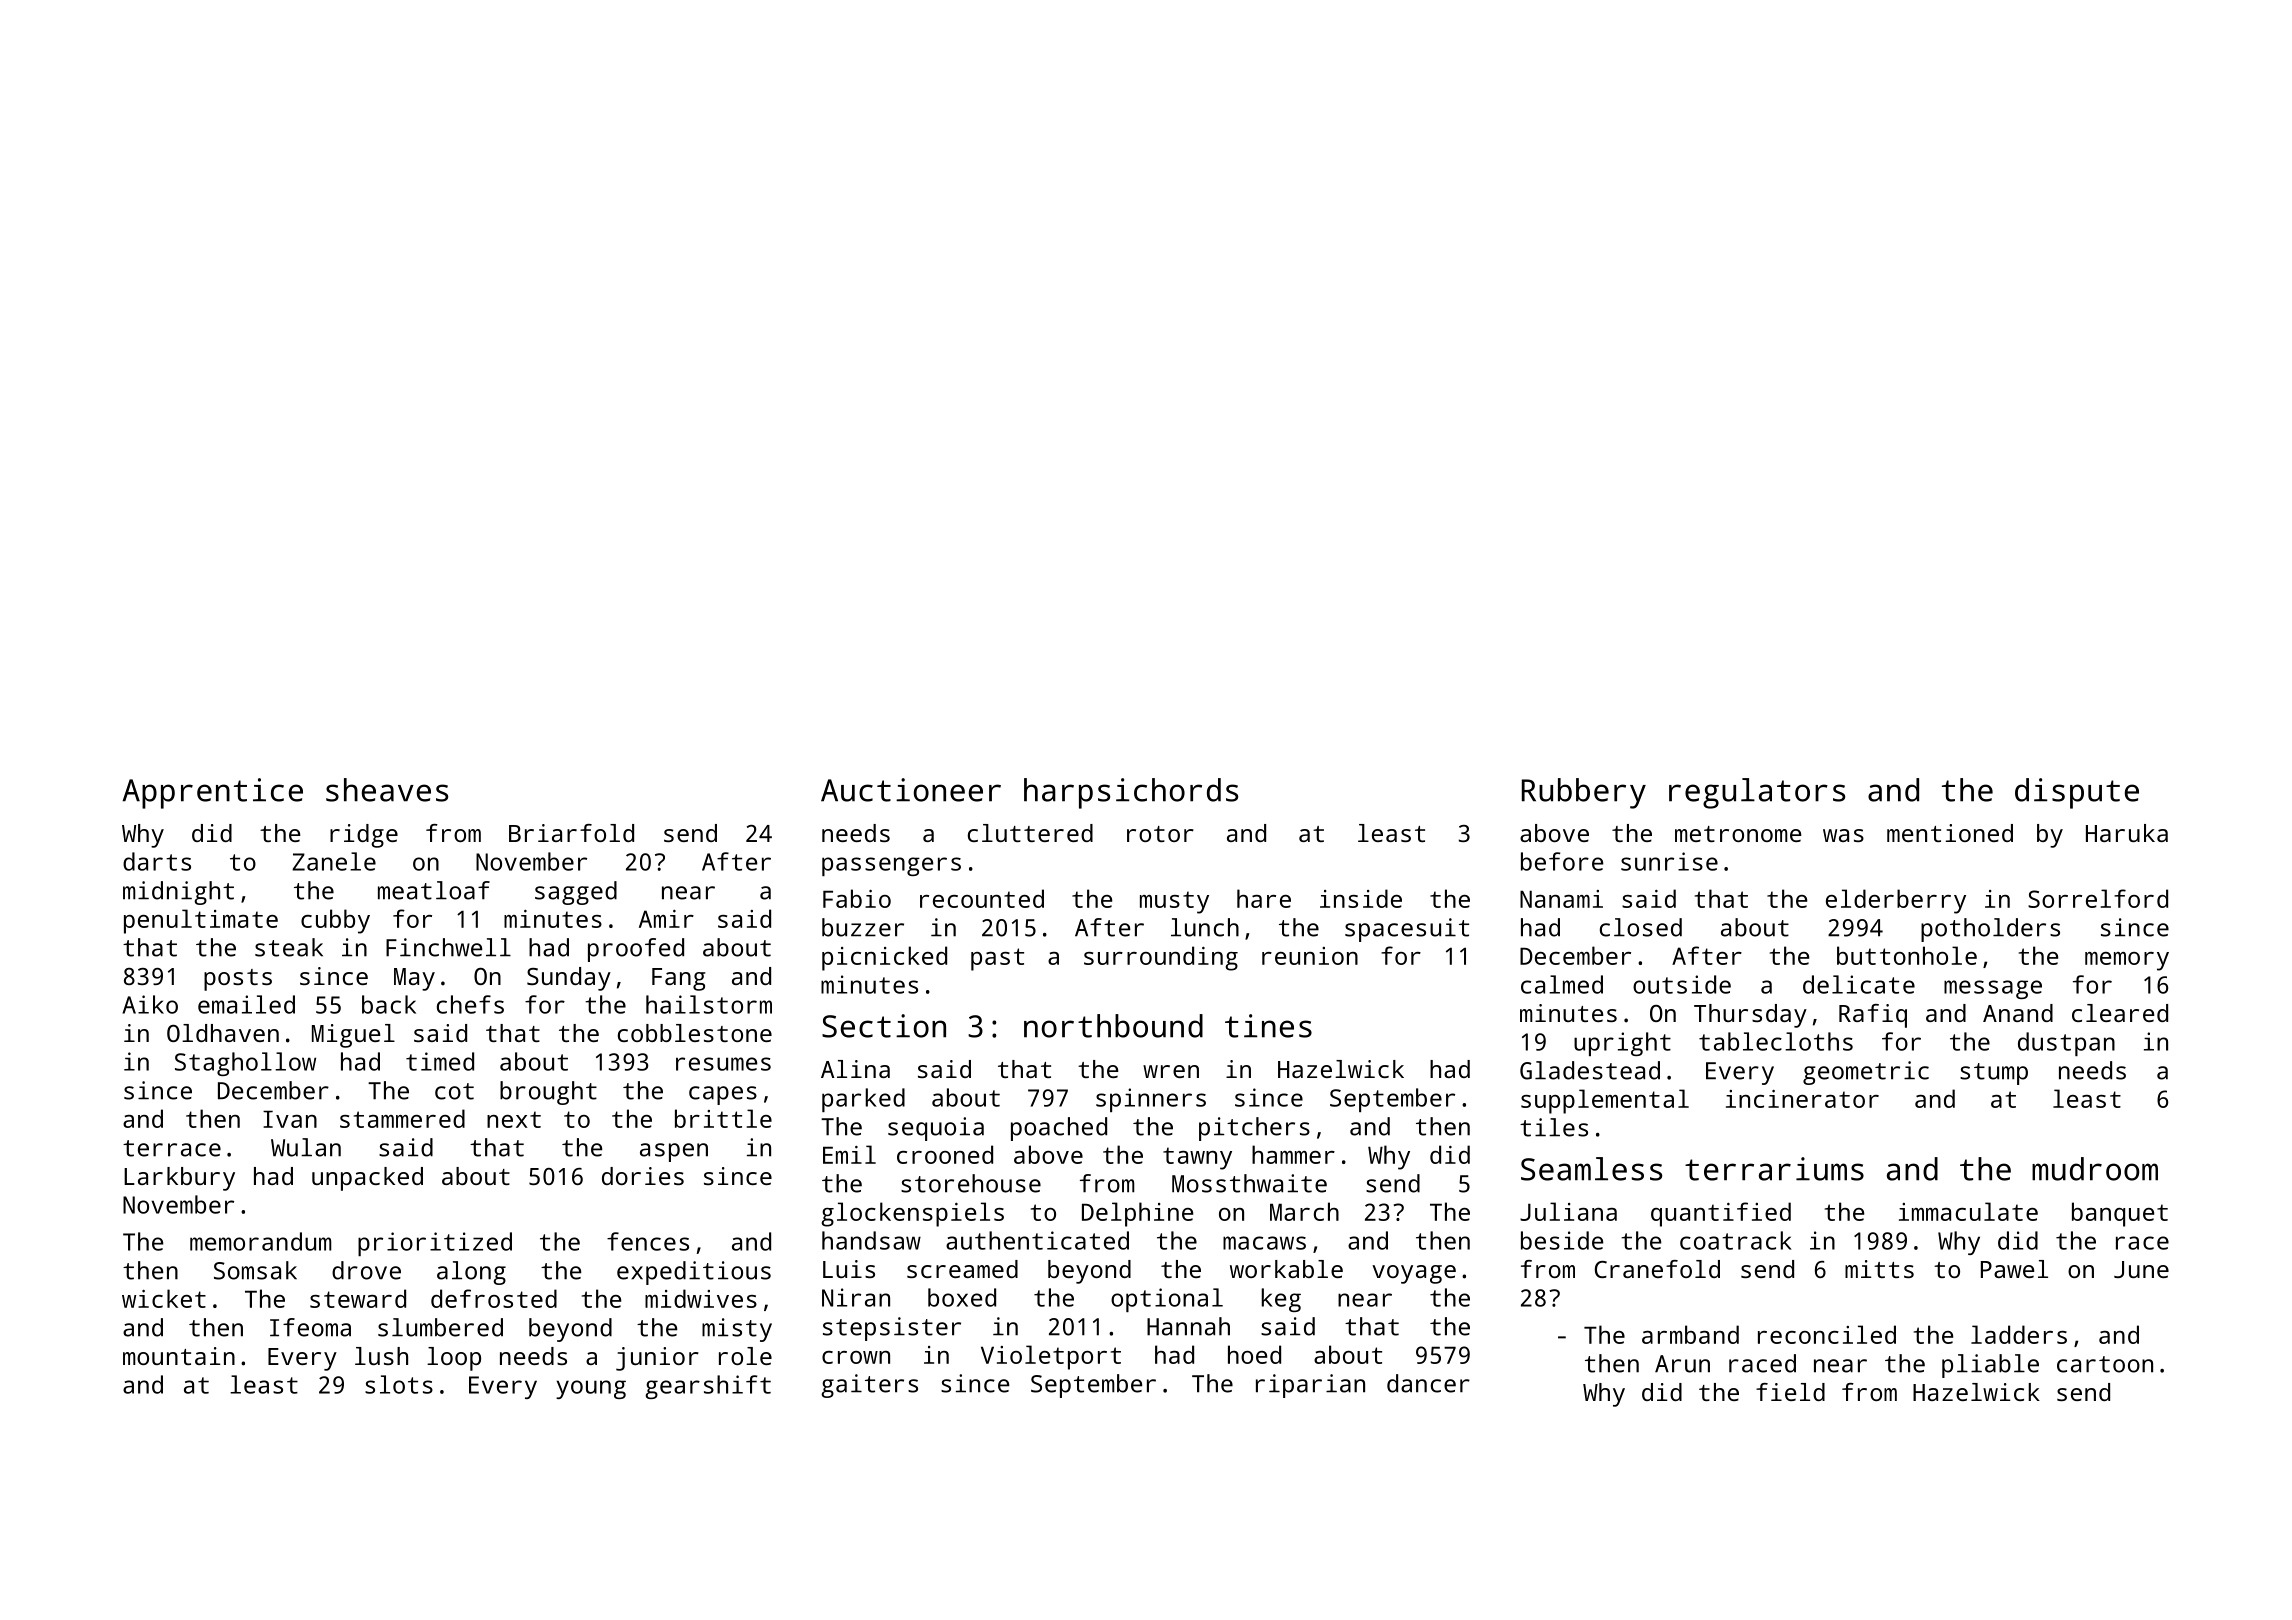 Image resolution: width=2292 pixels, height=1620 pixels. I want to click on gearshift, so click(708, 1387).
